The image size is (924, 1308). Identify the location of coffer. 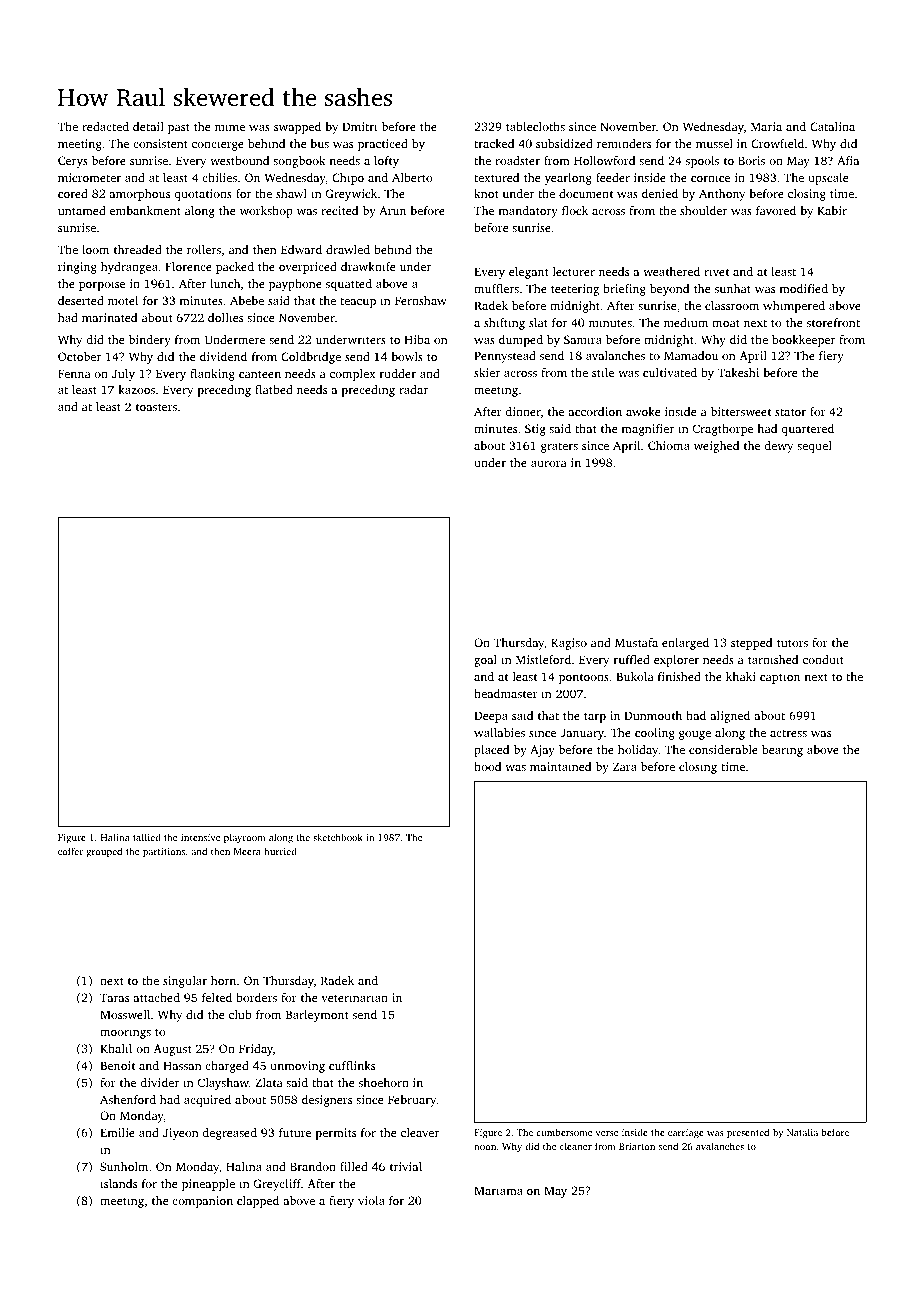
(70, 851).
